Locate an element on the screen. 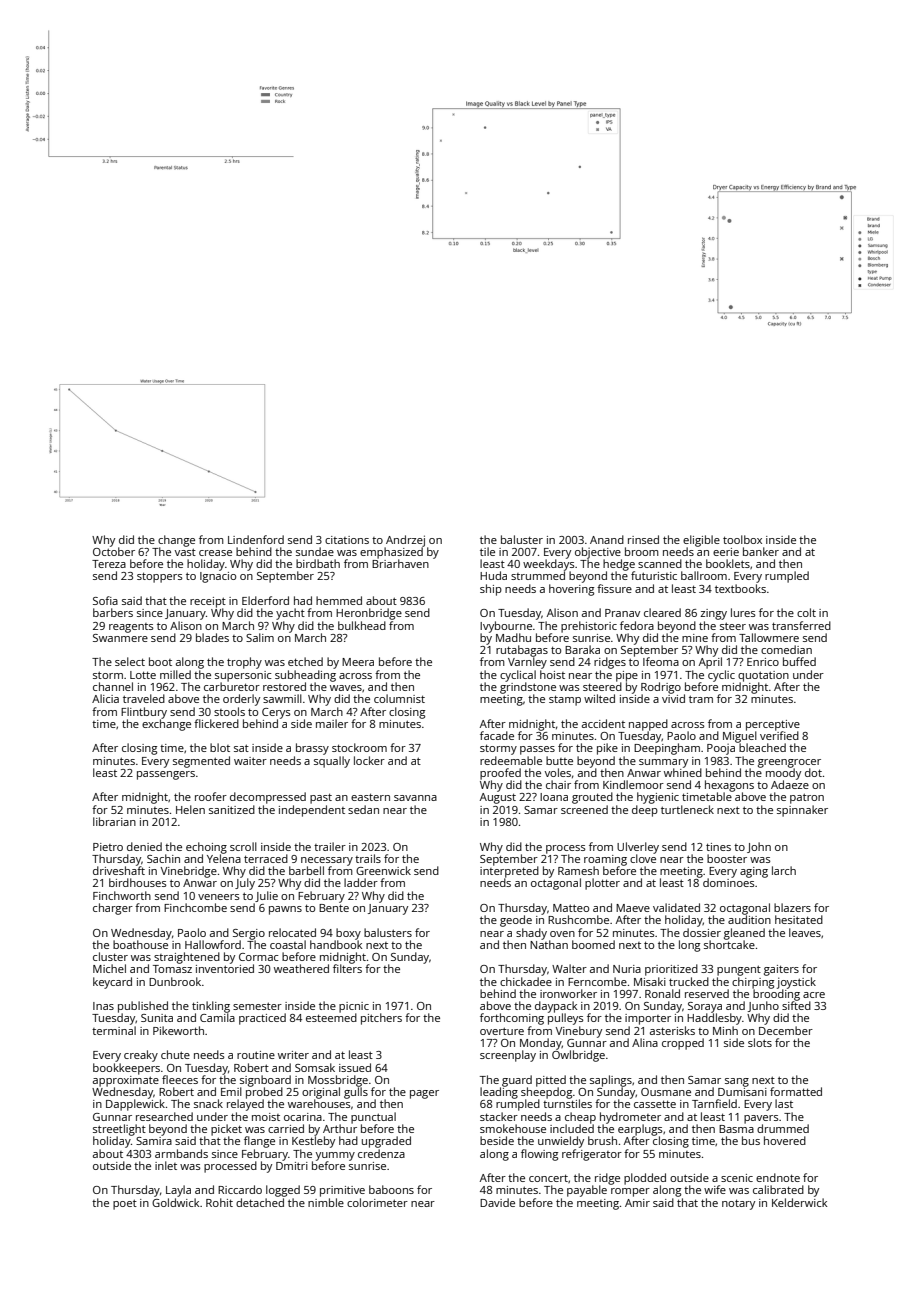  turtleneck is located at coordinates (687, 809).
